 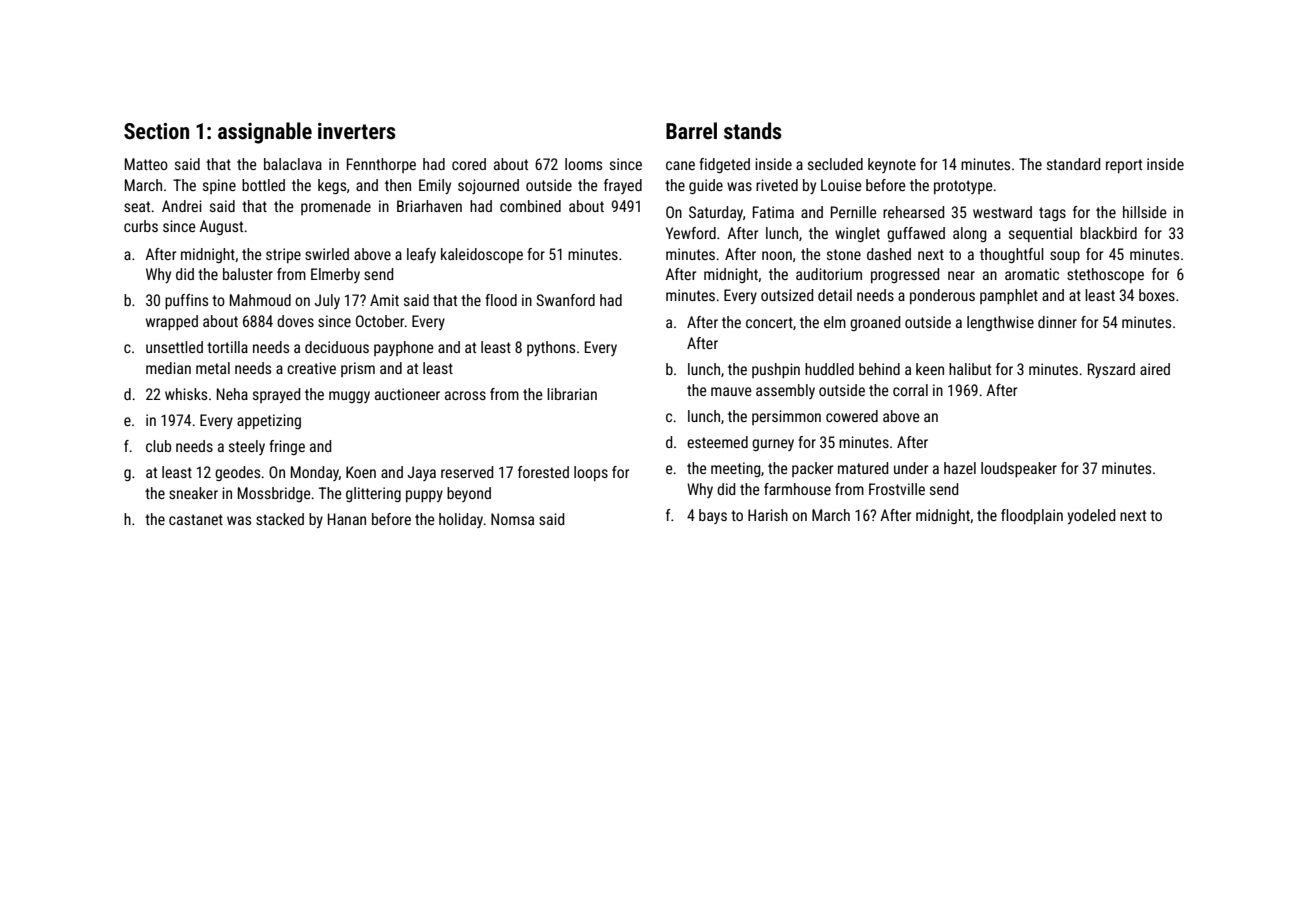 What do you see at coordinates (776, 370) in the screenshot?
I see `pushpin` at bounding box center [776, 370].
